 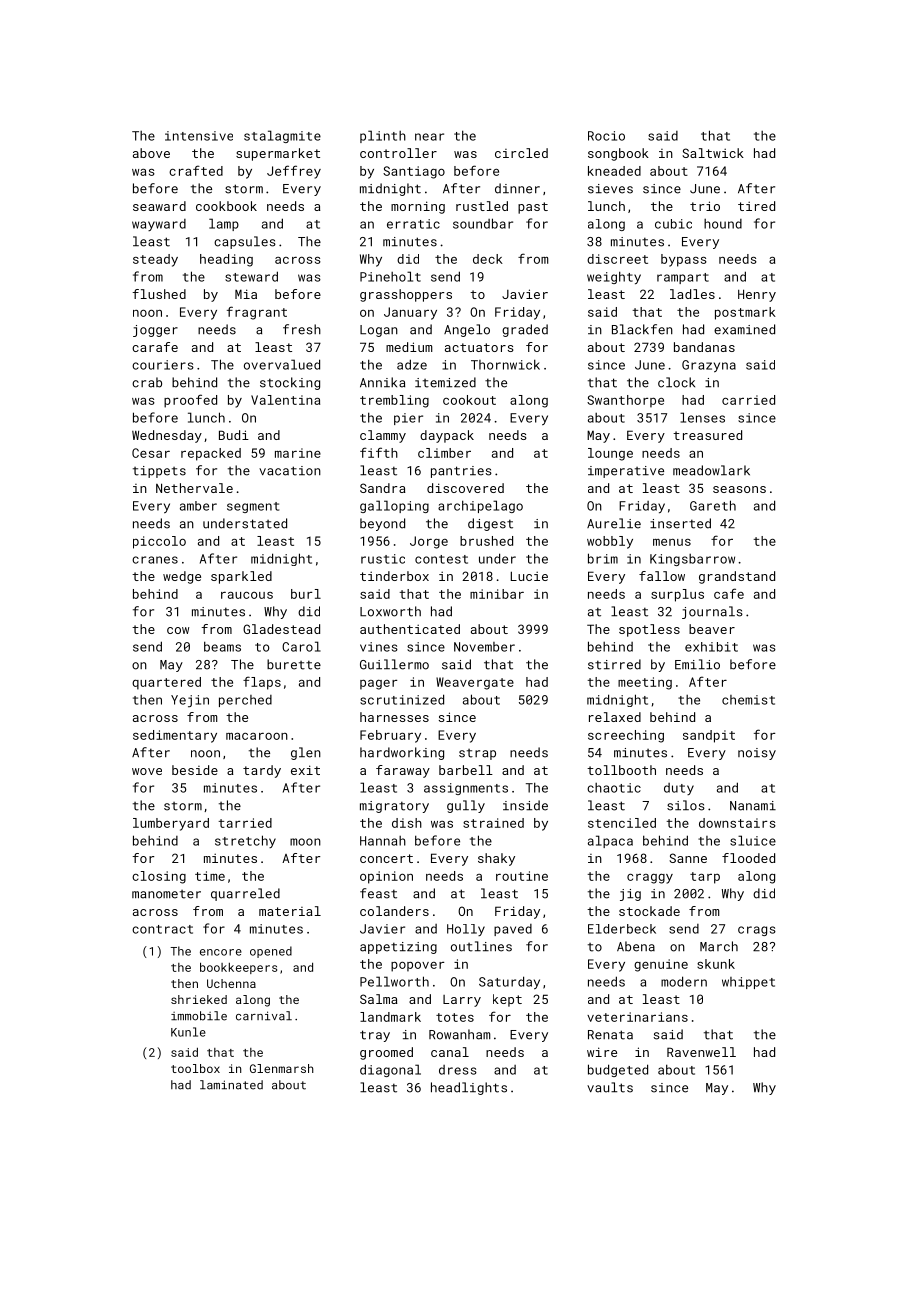 I want to click on circled, so click(x=521, y=153).
